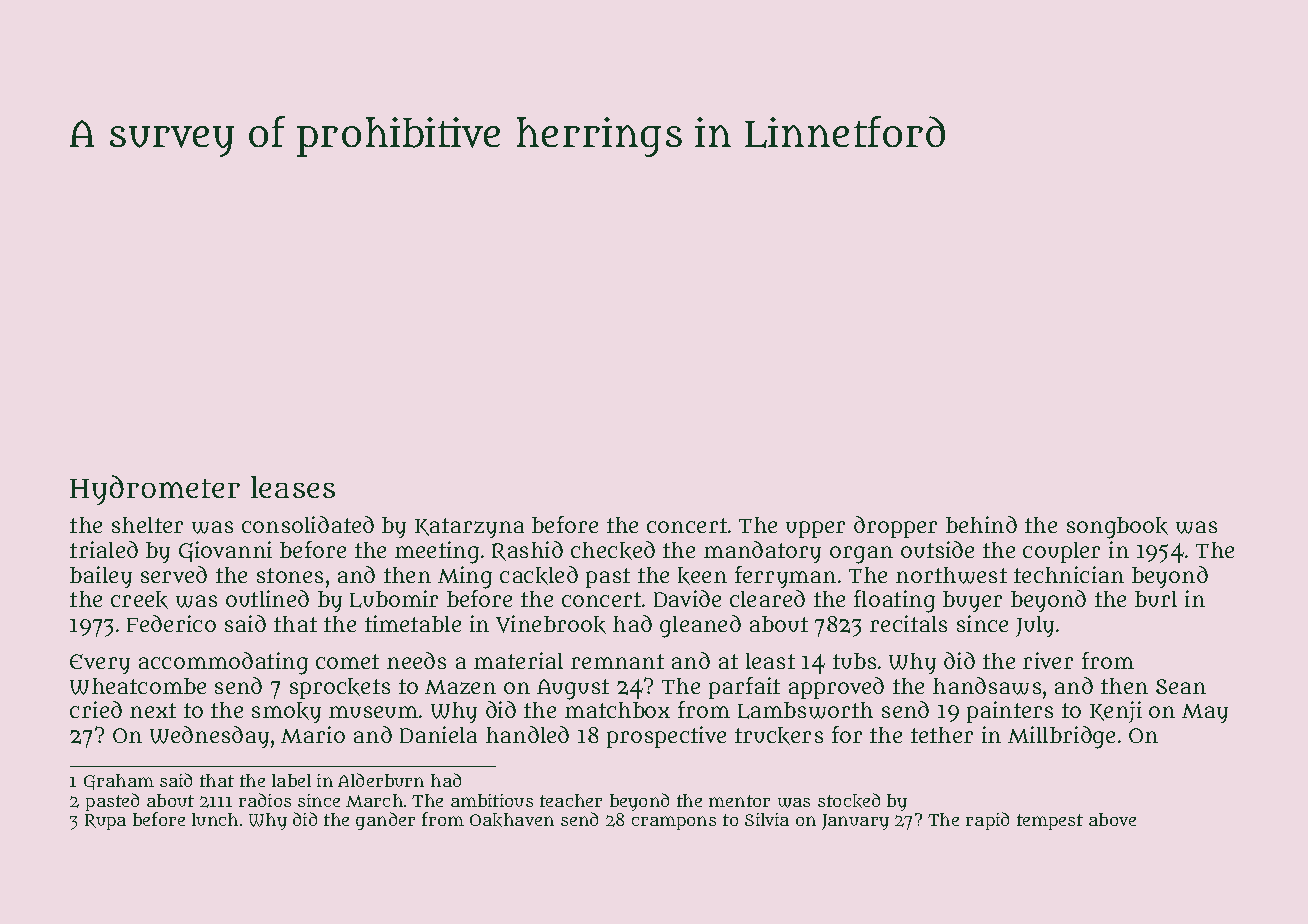 Image resolution: width=1308 pixels, height=924 pixels. I want to click on next, so click(153, 710).
